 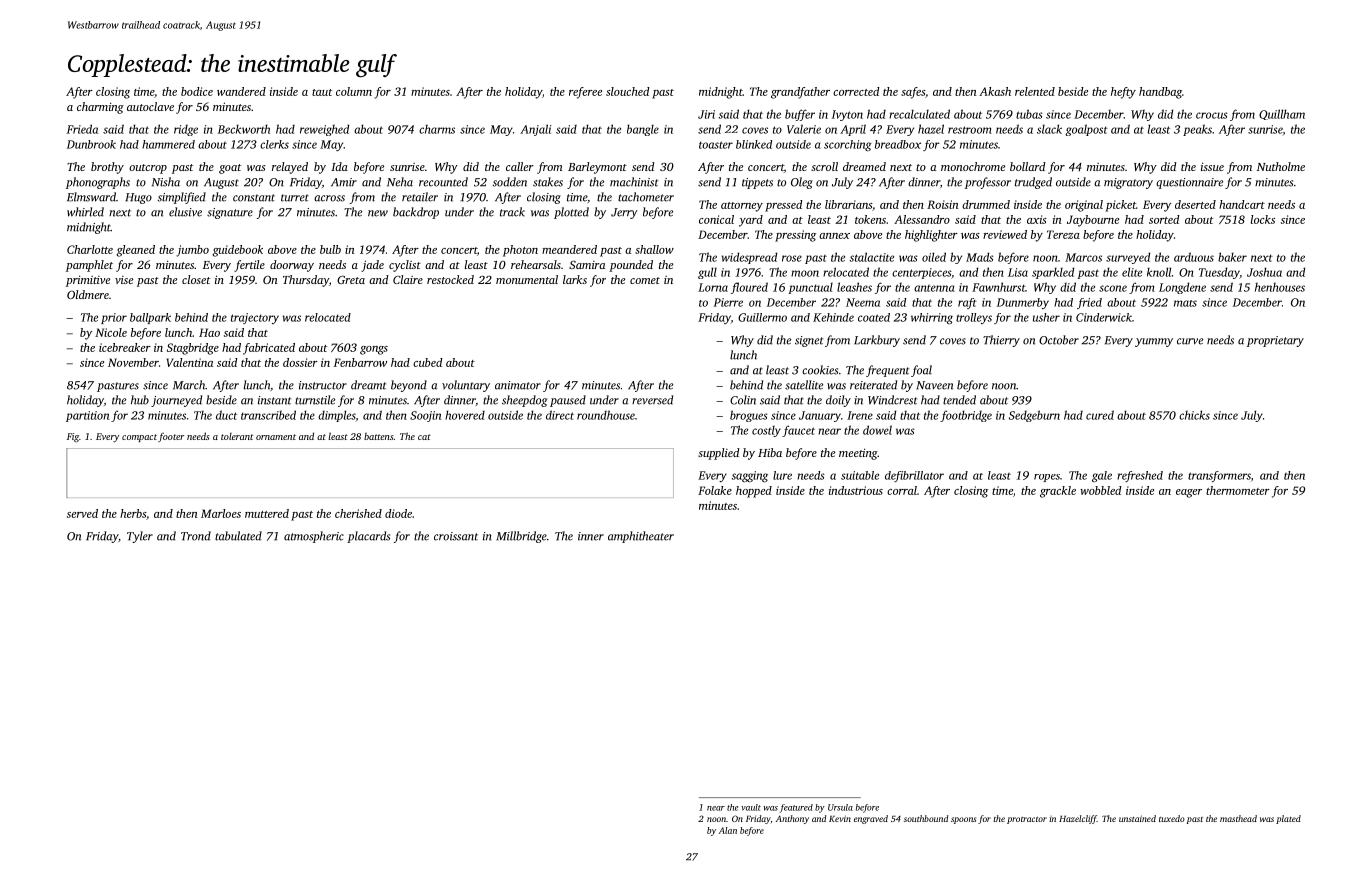 I want to click on satellite, so click(x=804, y=385).
